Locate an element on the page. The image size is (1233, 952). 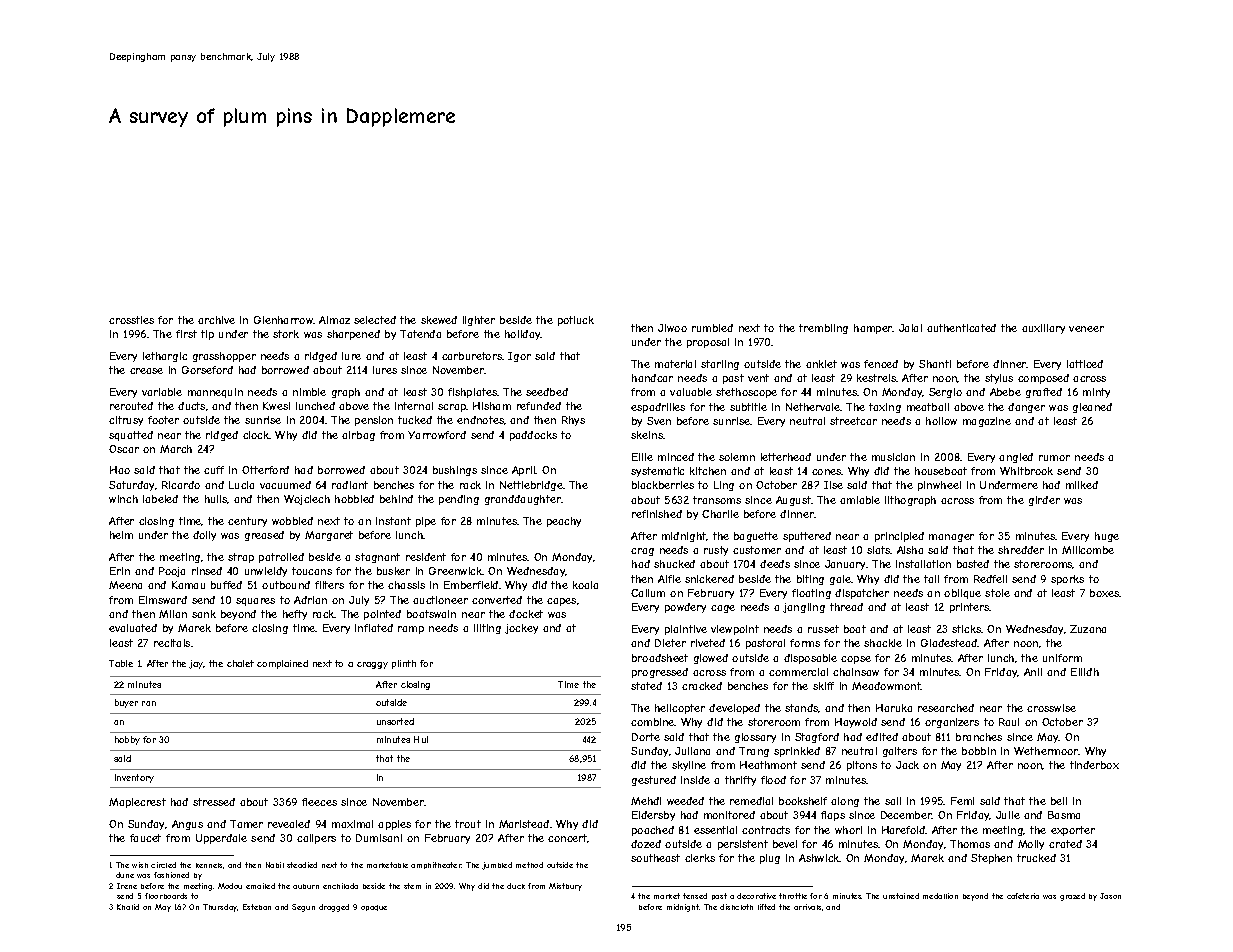
holiday is located at coordinates (523, 335).
